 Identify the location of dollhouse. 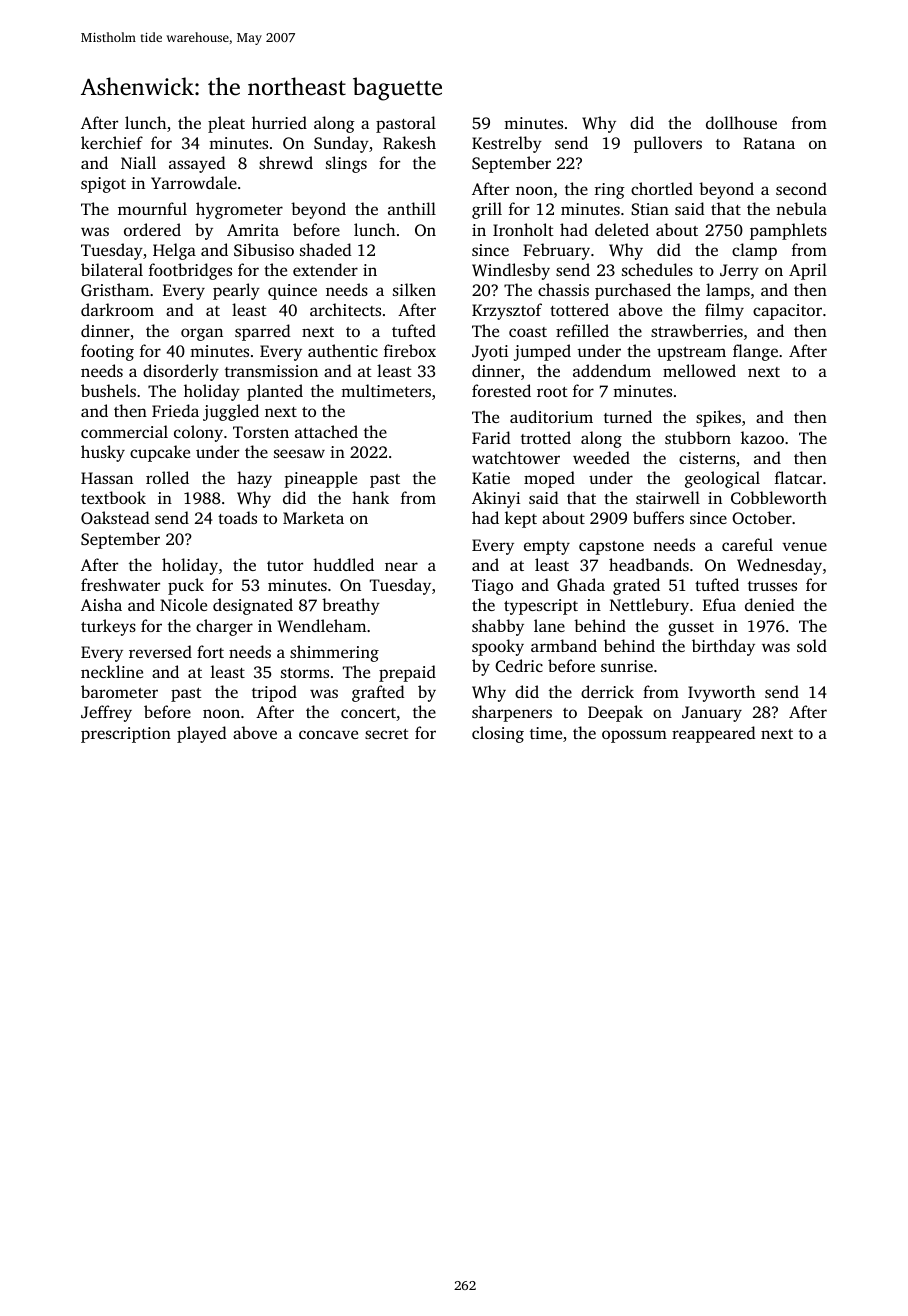
(741, 122).
